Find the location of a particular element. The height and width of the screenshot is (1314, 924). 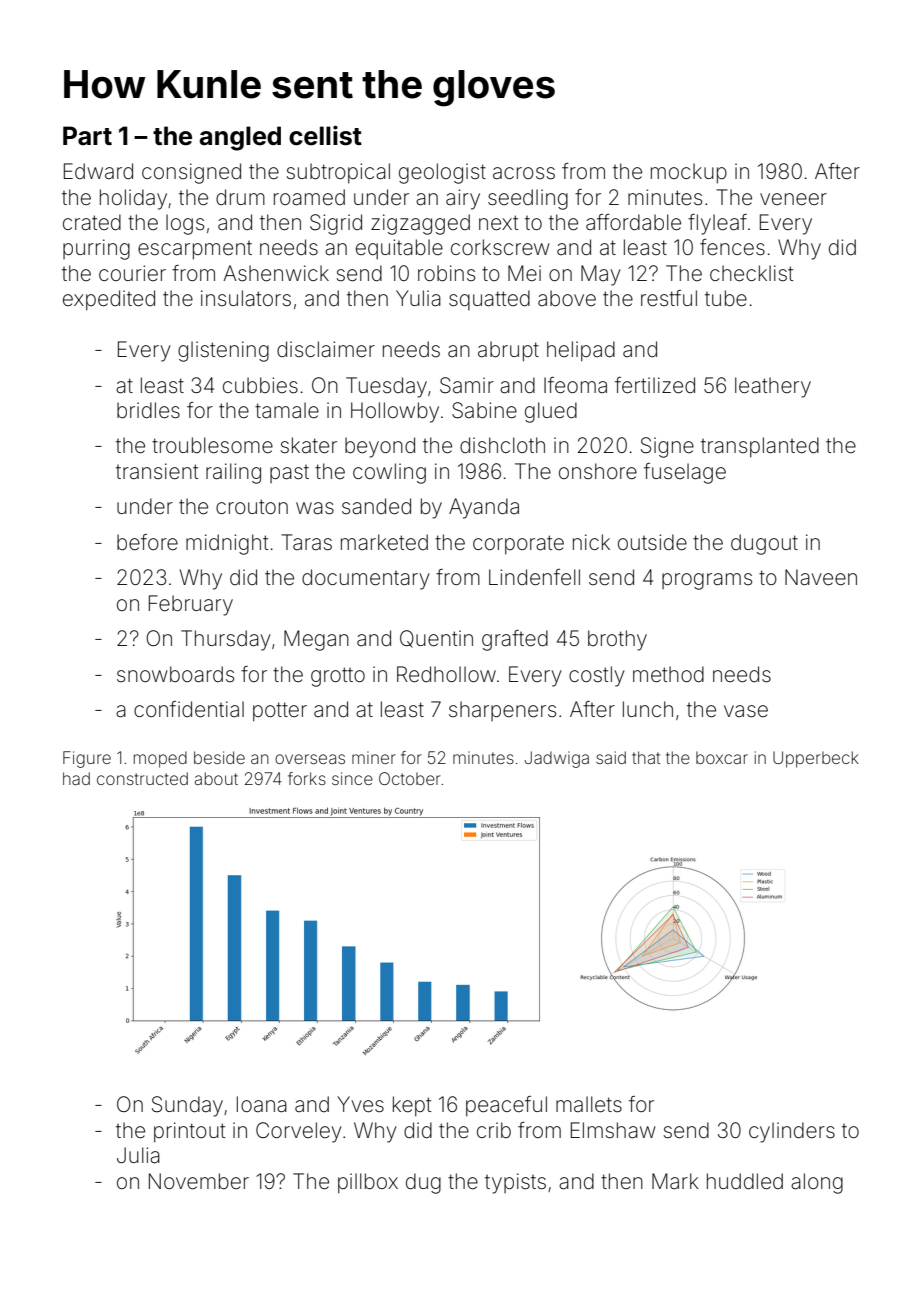

boxcar is located at coordinates (722, 757).
